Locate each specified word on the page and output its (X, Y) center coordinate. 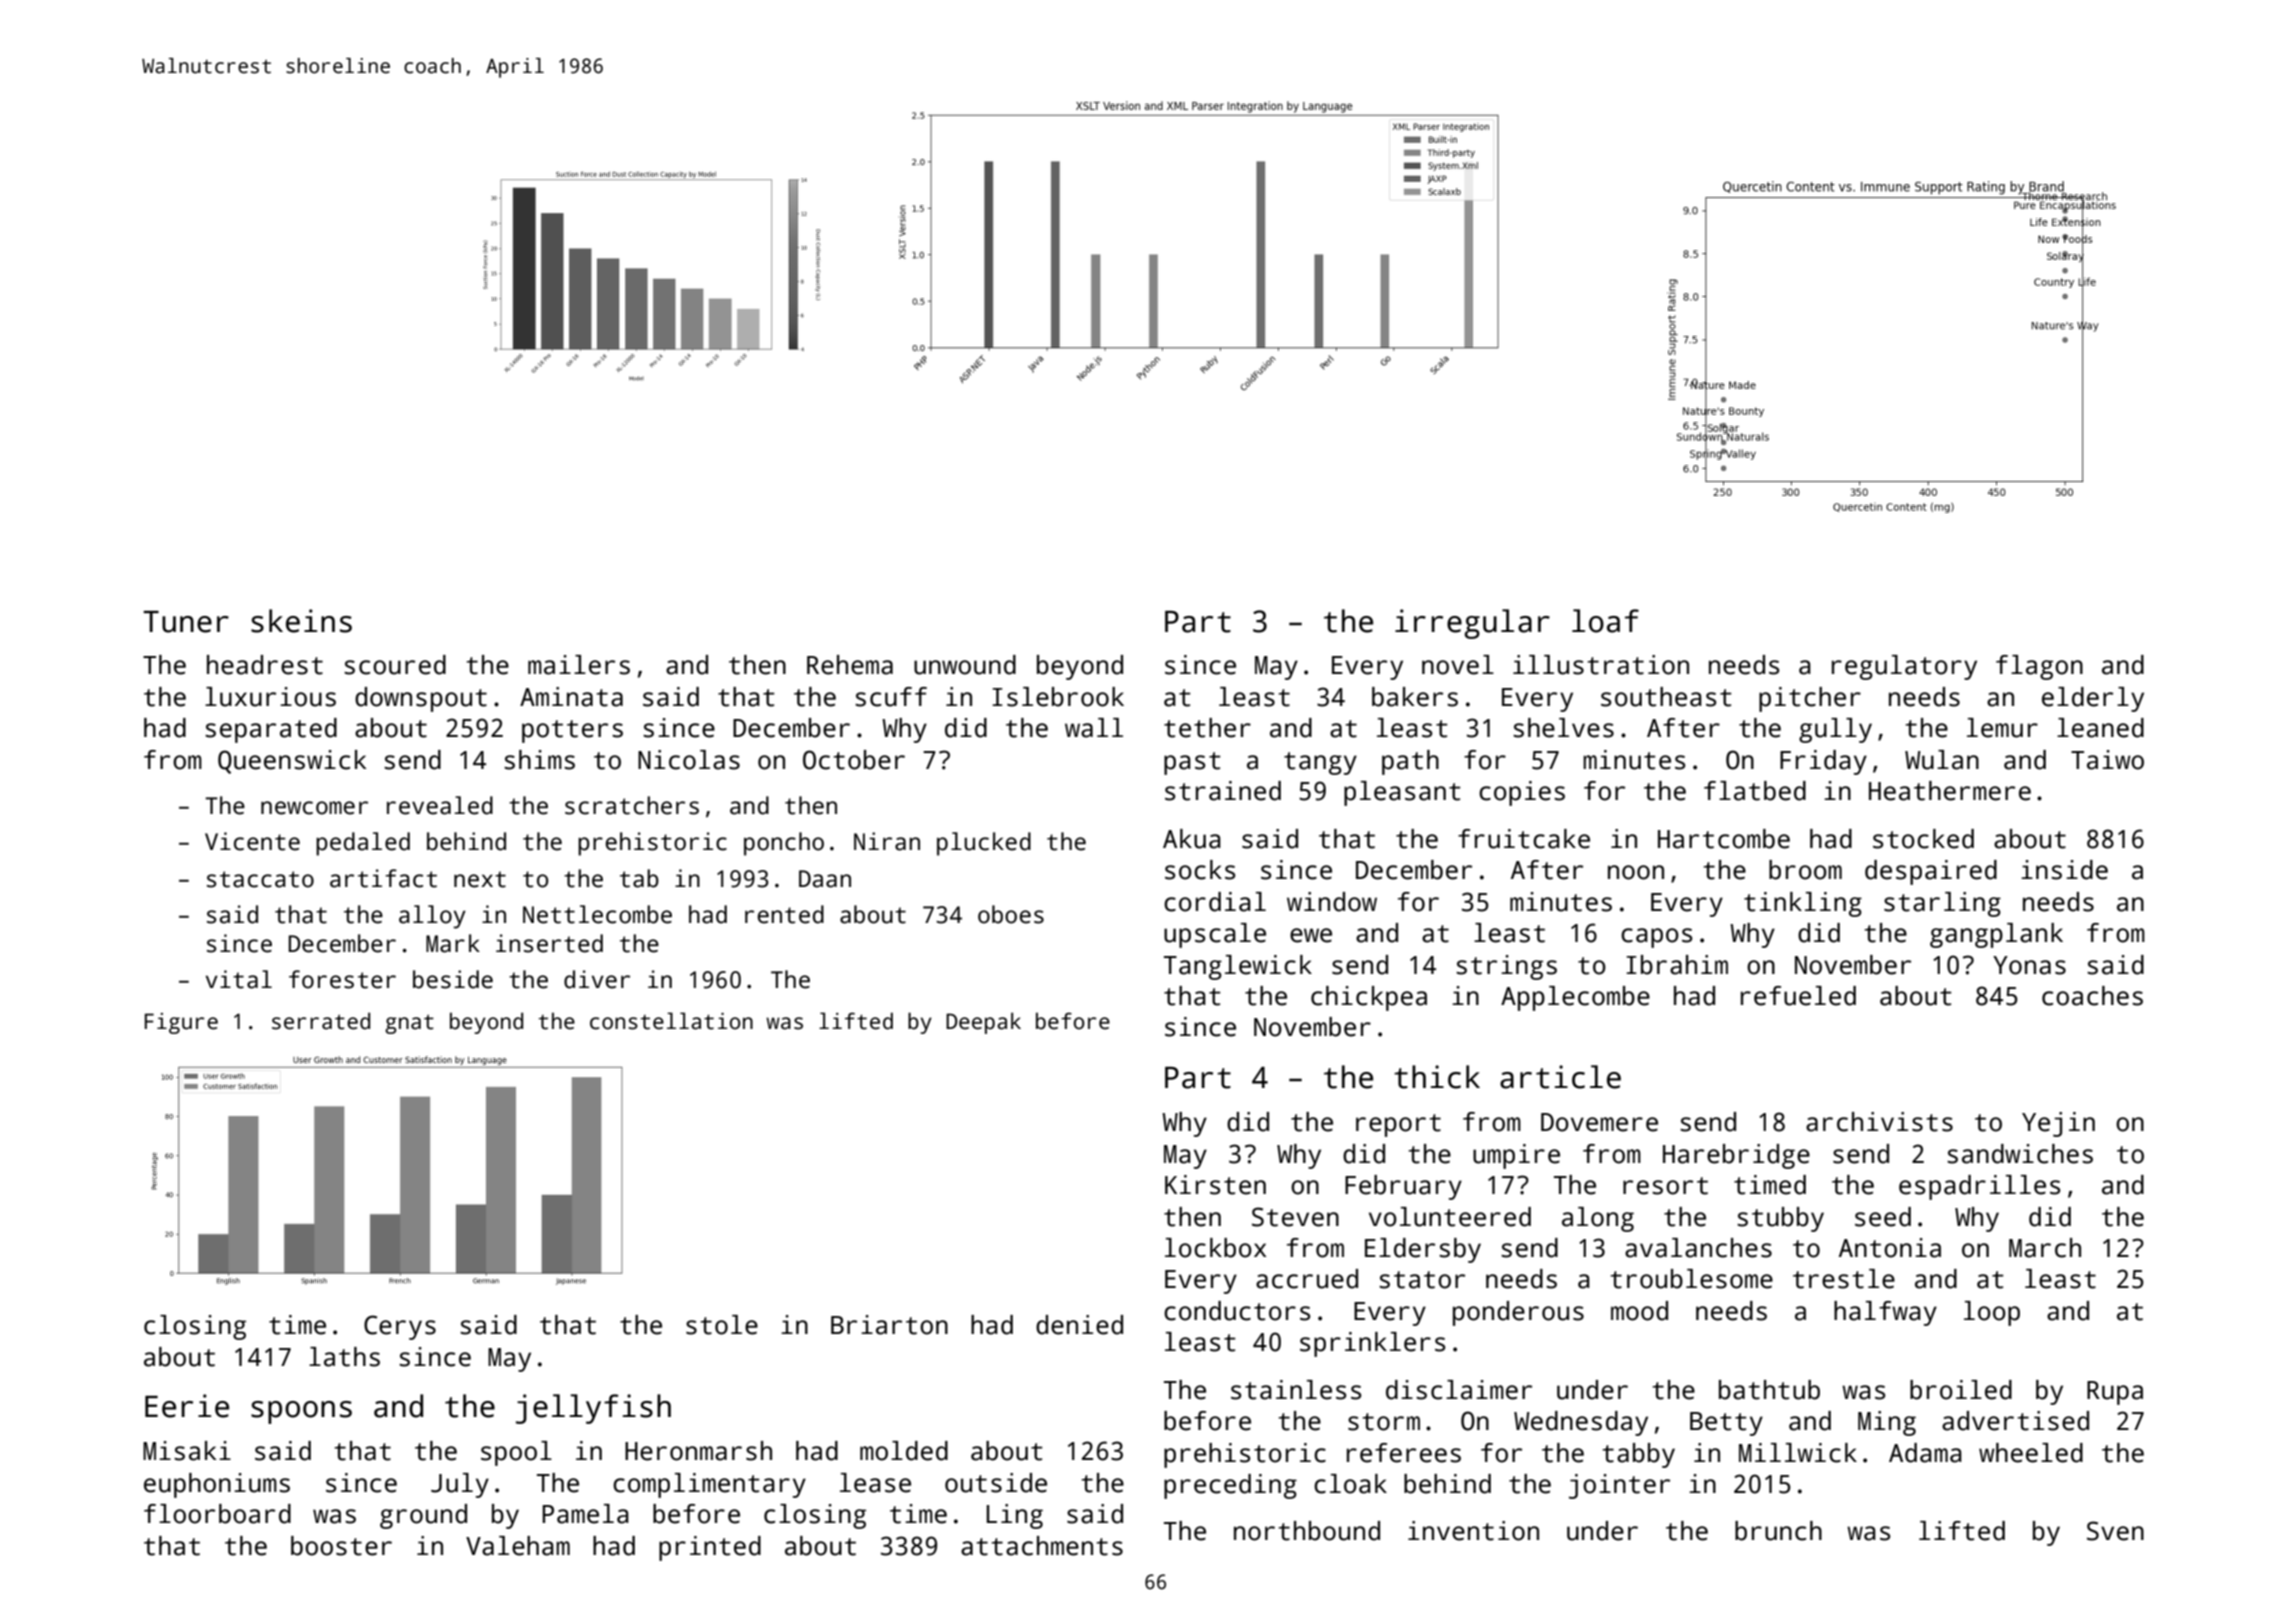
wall (1094, 728)
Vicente (252, 841)
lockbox (1215, 1248)
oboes (1011, 914)
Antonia (1890, 1248)
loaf (1605, 621)
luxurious (270, 697)
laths (344, 1357)
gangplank (1996, 935)
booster (341, 1546)
